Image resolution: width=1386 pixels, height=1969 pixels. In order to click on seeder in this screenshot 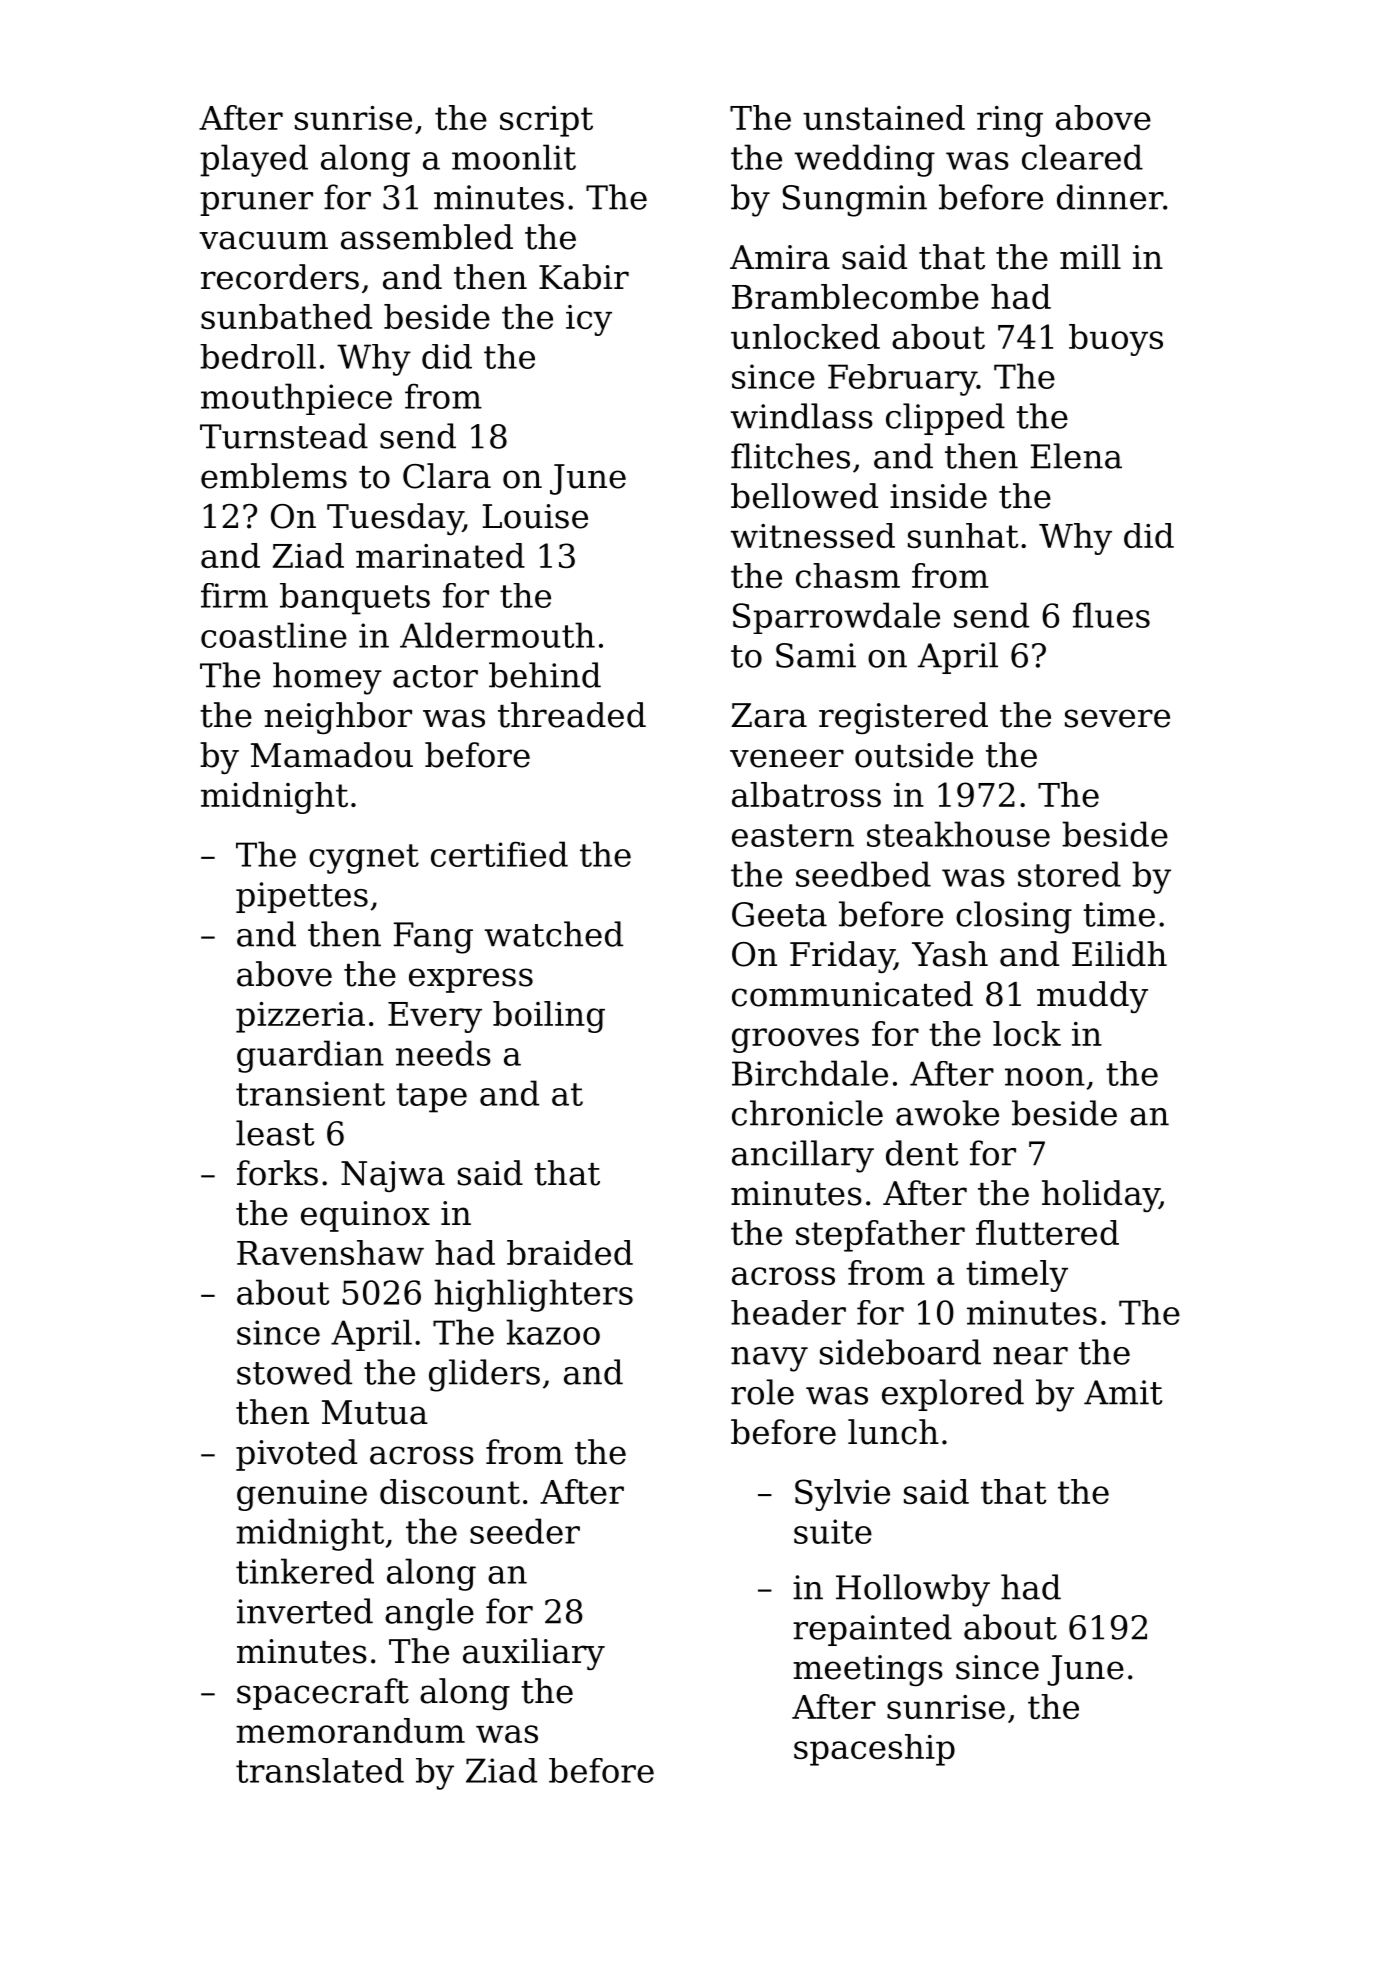, I will do `click(525, 1531)`.
